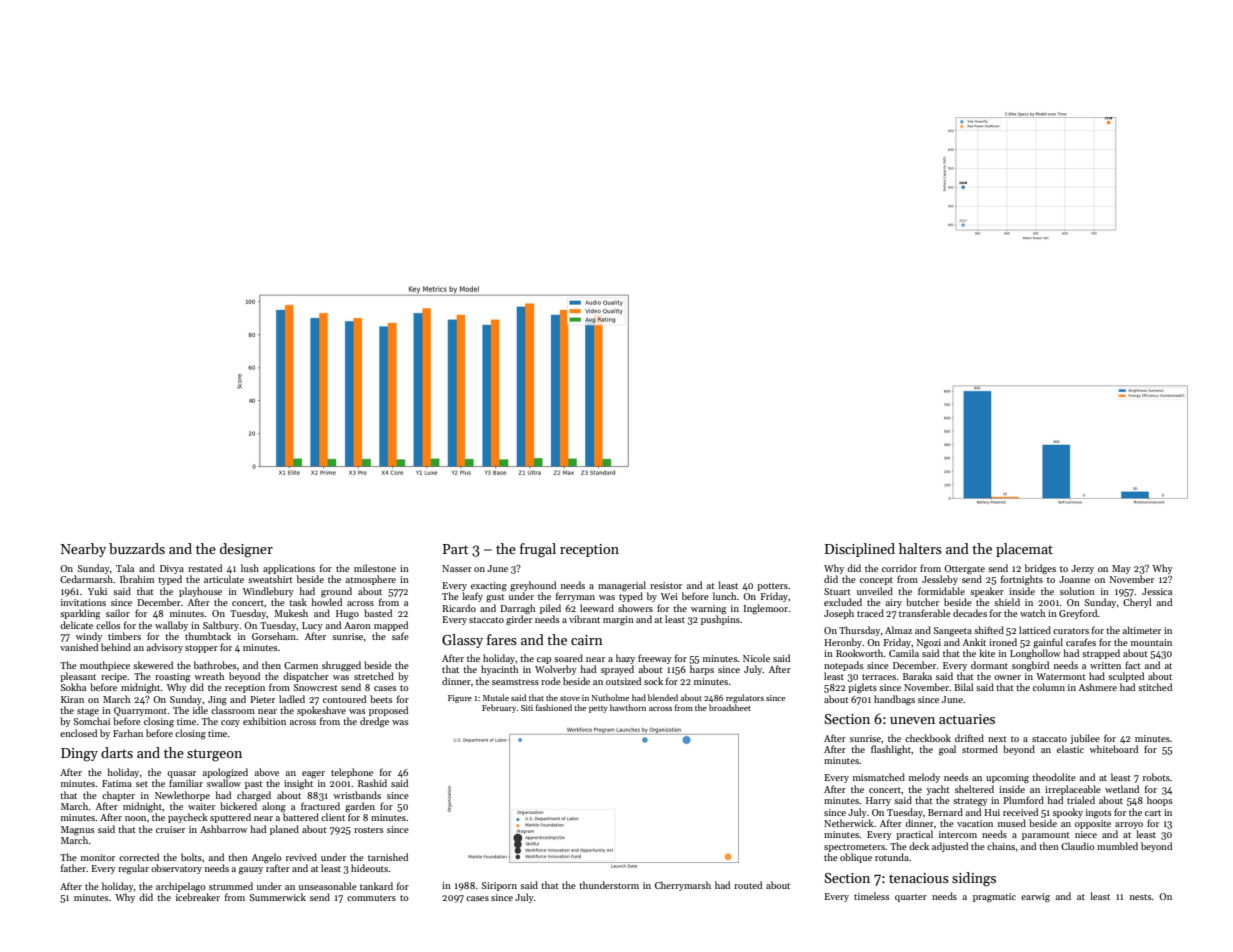 The height and width of the document is (952, 1233). Describe the element at coordinates (137, 548) in the document. I see `buzzards` at that location.
